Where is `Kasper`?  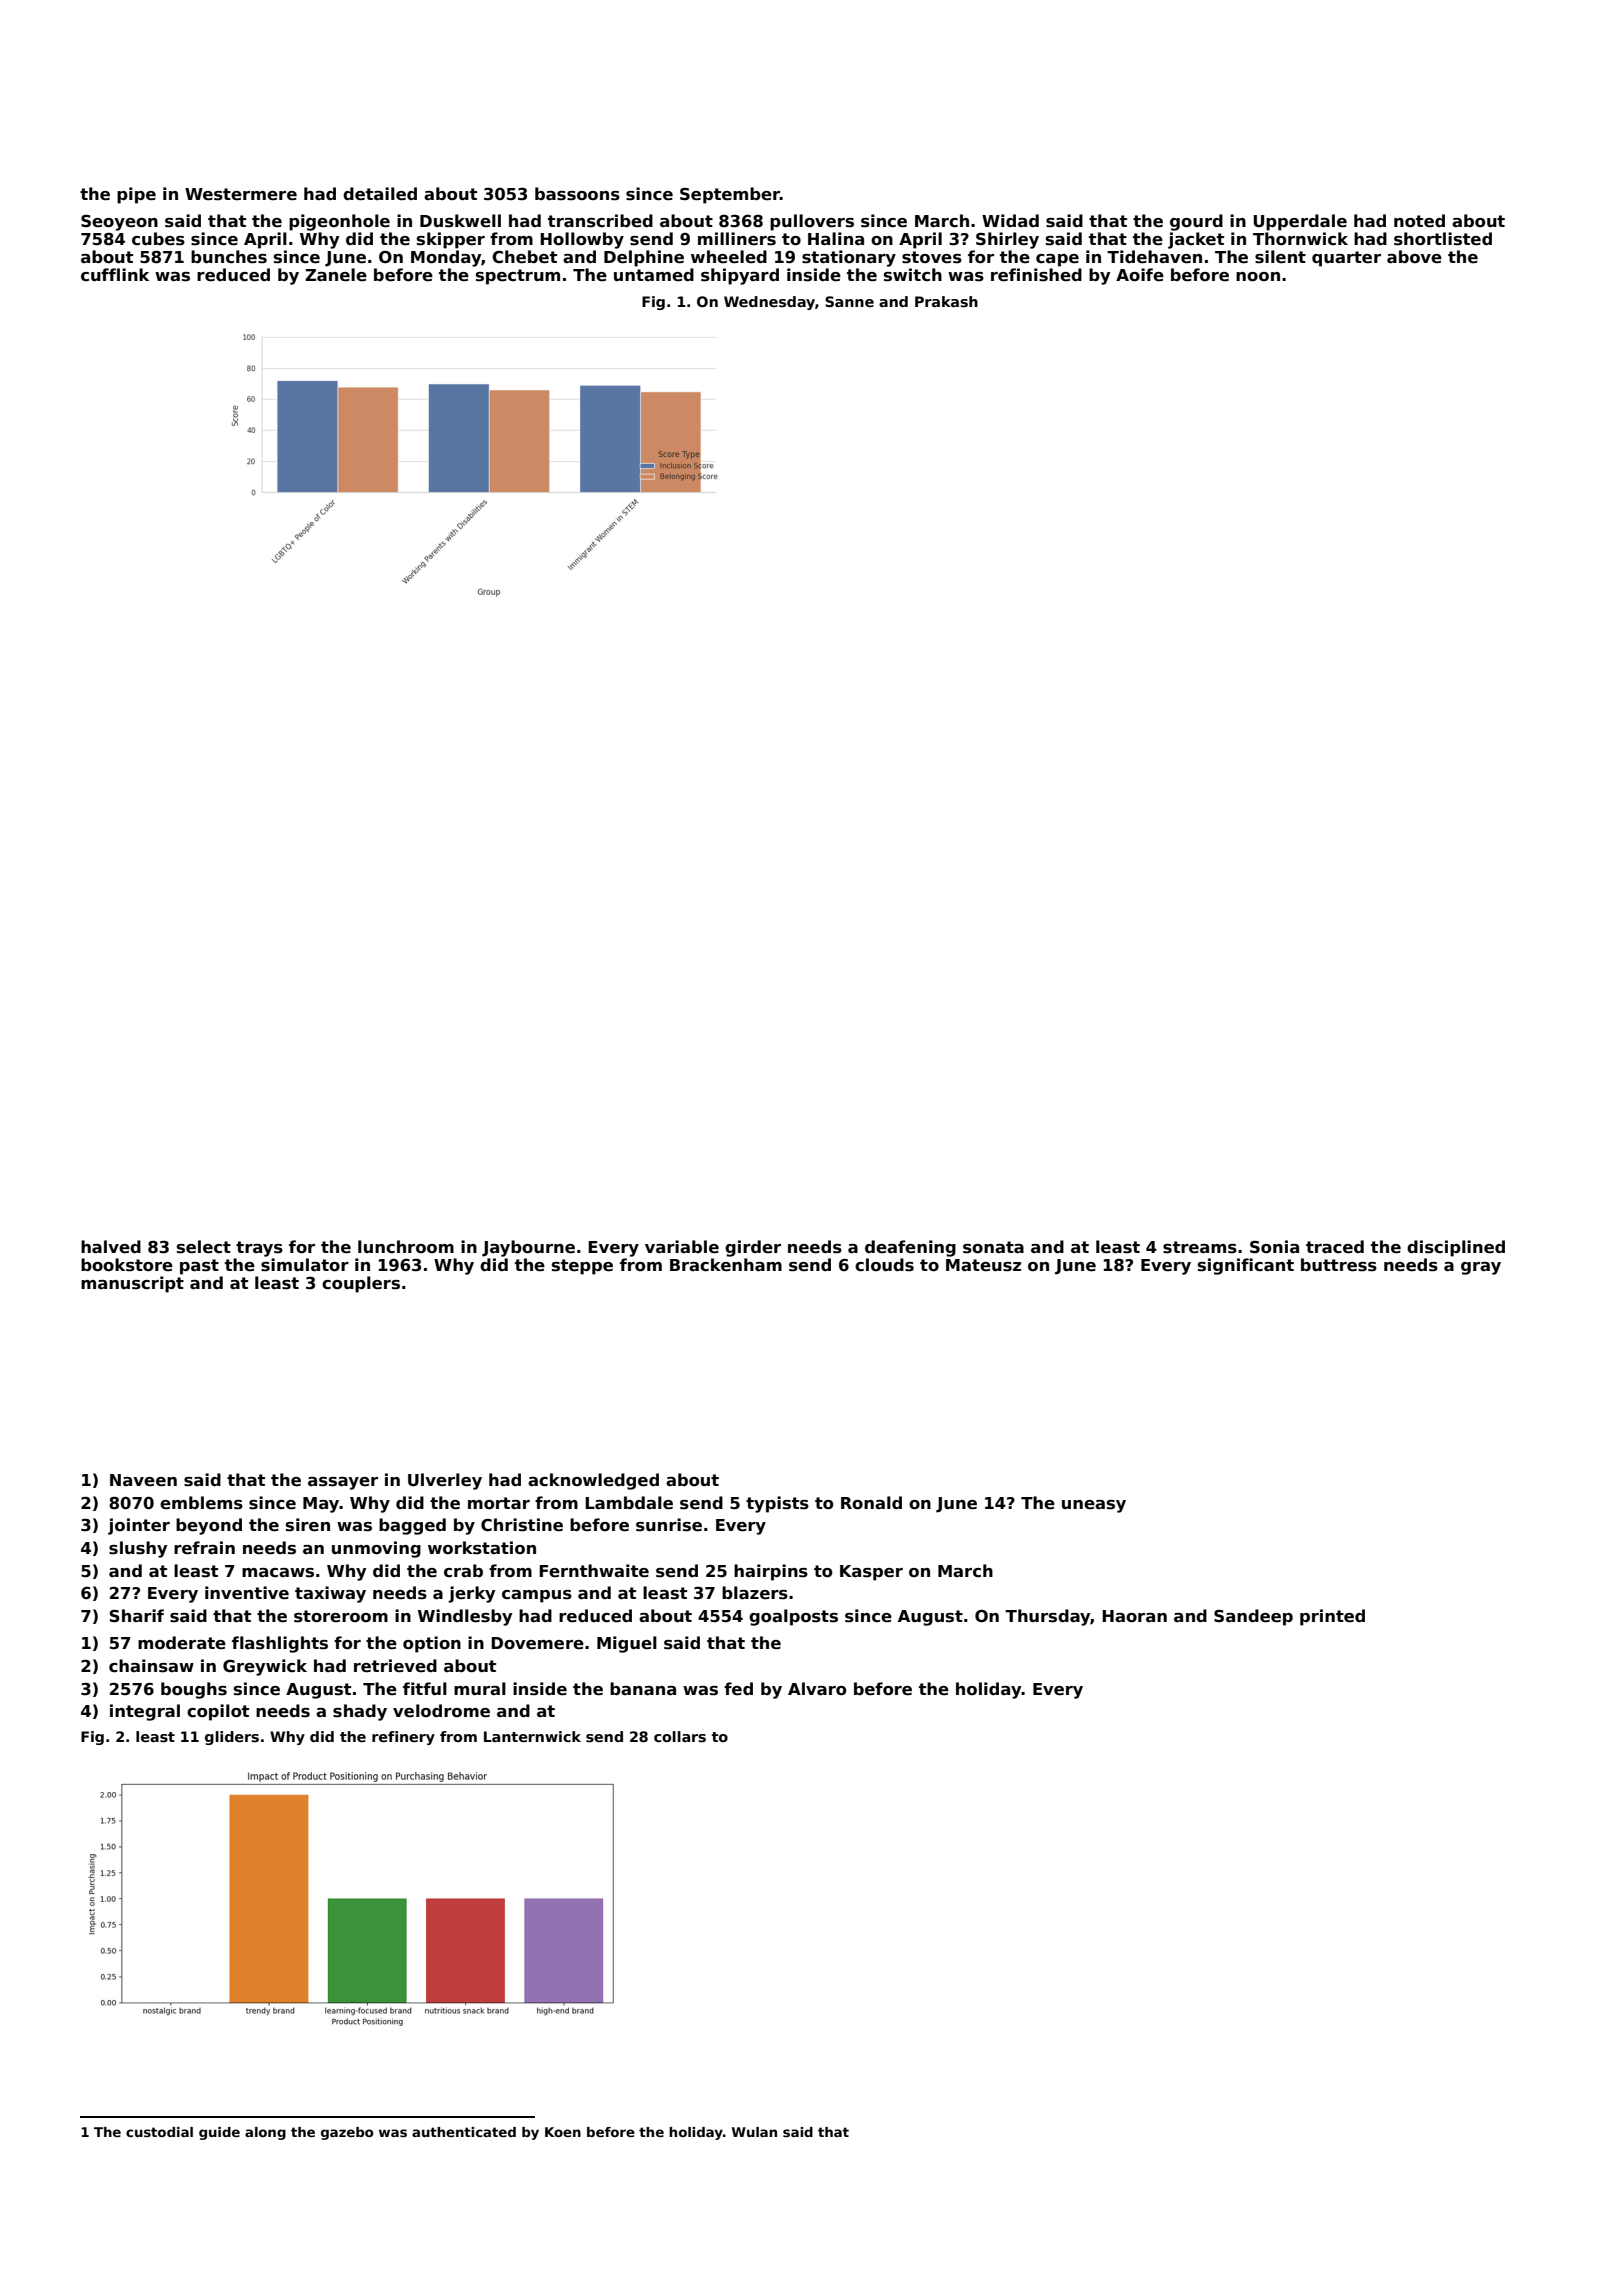 Kasper is located at coordinates (871, 1573).
